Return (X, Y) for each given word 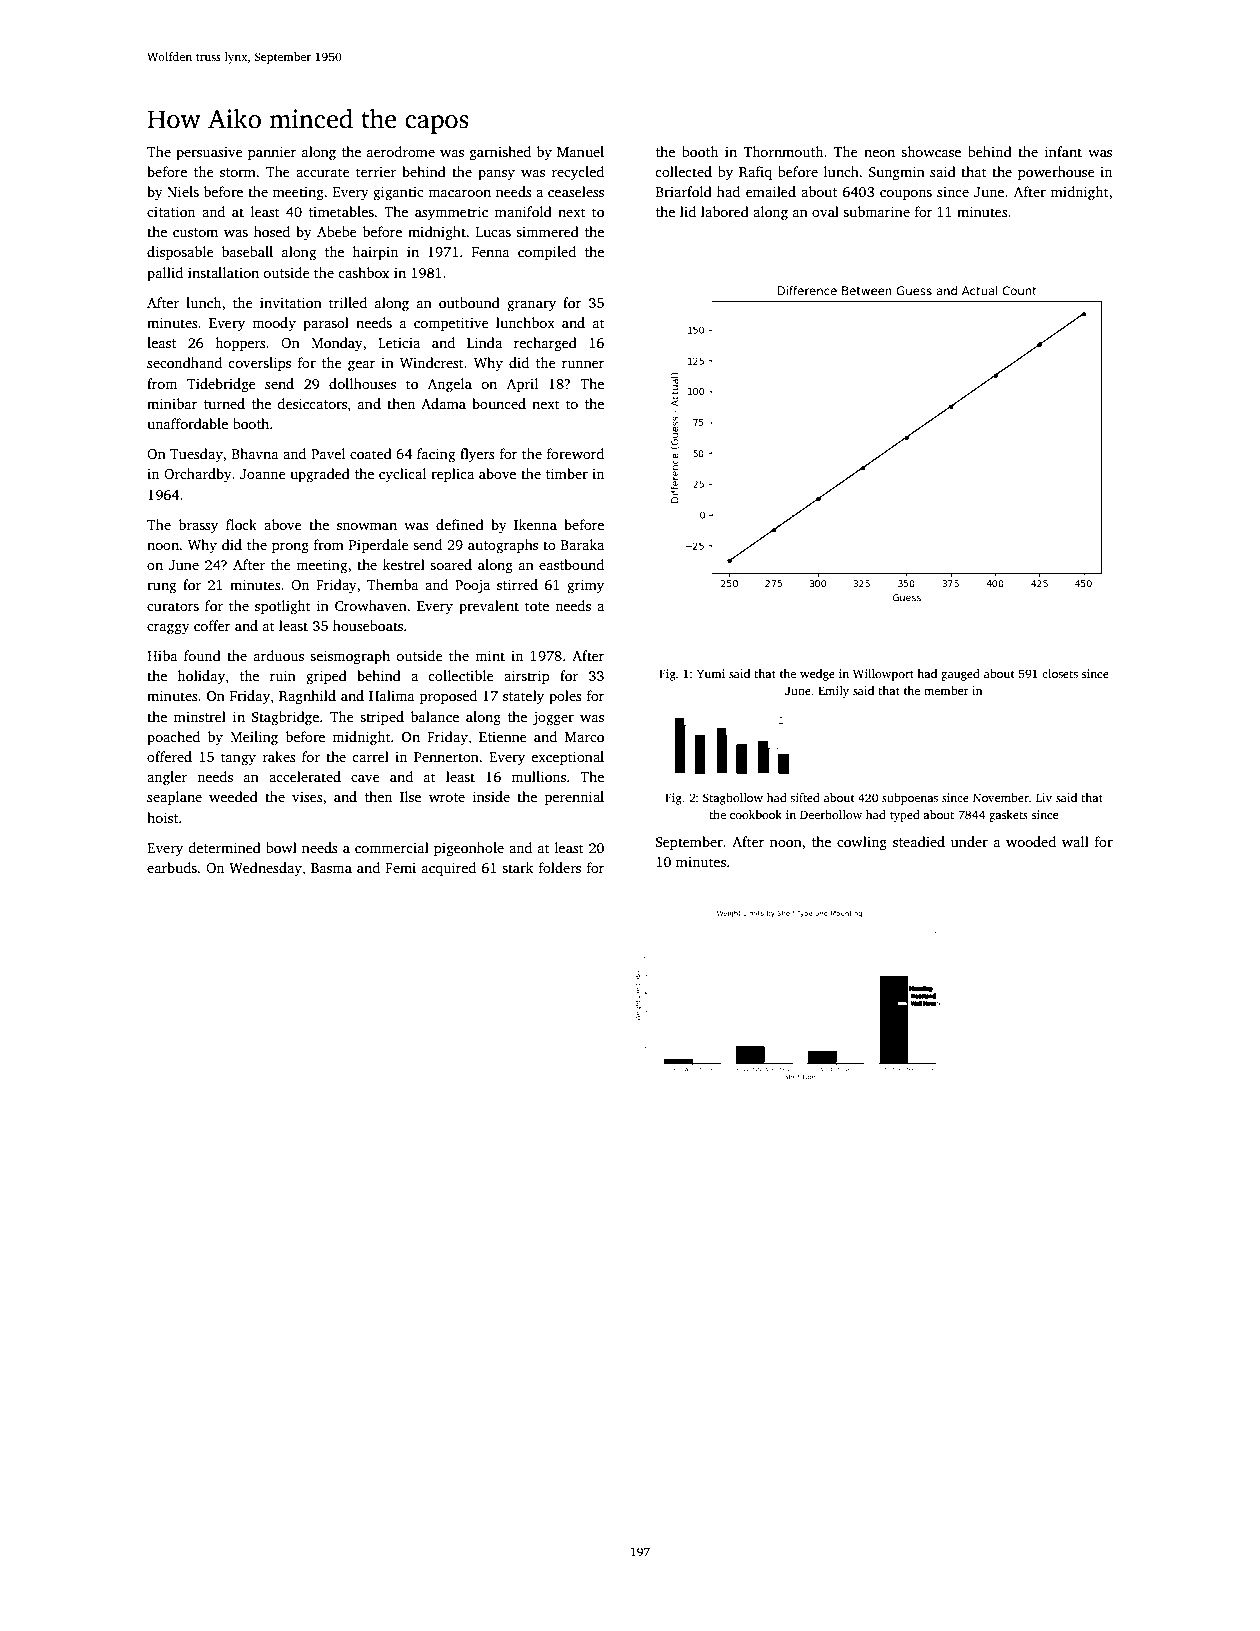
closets (1060, 673)
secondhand (184, 362)
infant (1063, 151)
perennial (574, 798)
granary (531, 306)
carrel (371, 756)
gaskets (1008, 816)
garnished (500, 153)
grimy (585, 586)
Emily (833, 692)
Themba (393, 584)
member (946, 690)
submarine (876, 211)
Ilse (410, 796)
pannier (272, 153)
